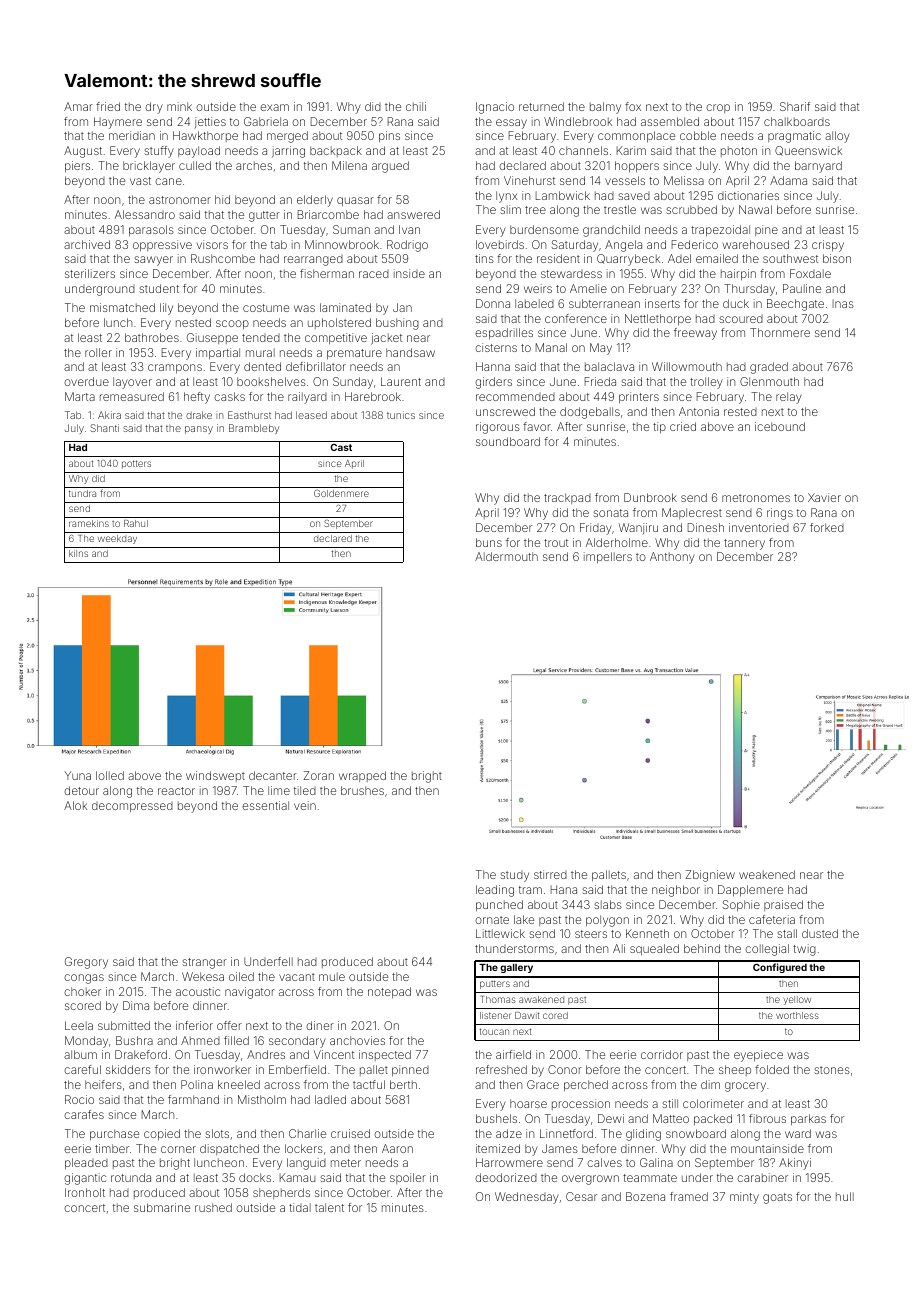  What do you see at coordinates (362, 790) in the page?
I see `brushes` at bounding box center [362, 790].
